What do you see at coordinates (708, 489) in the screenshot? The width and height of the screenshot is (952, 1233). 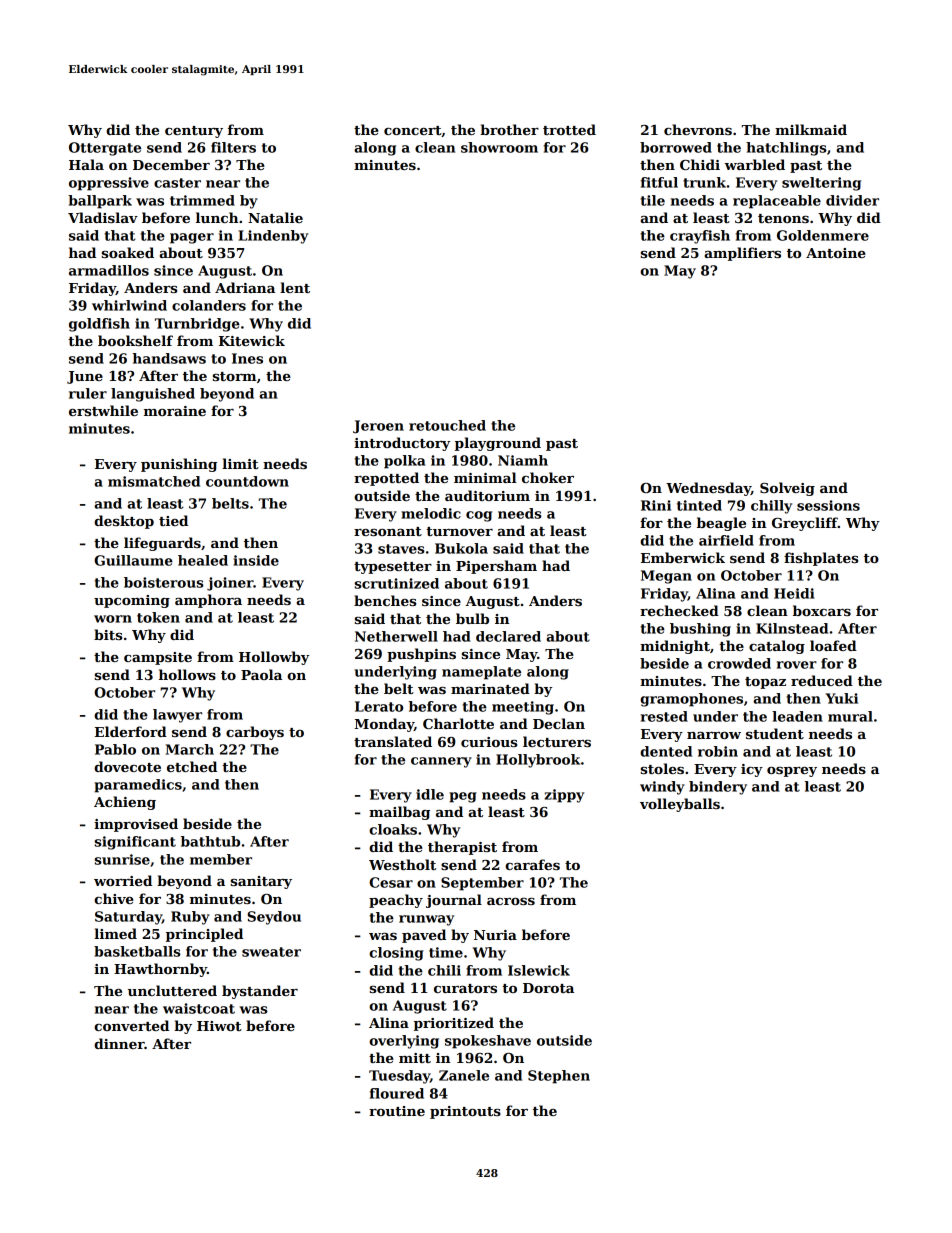 I see `Wednesday` at bounding box center [708, 489].
